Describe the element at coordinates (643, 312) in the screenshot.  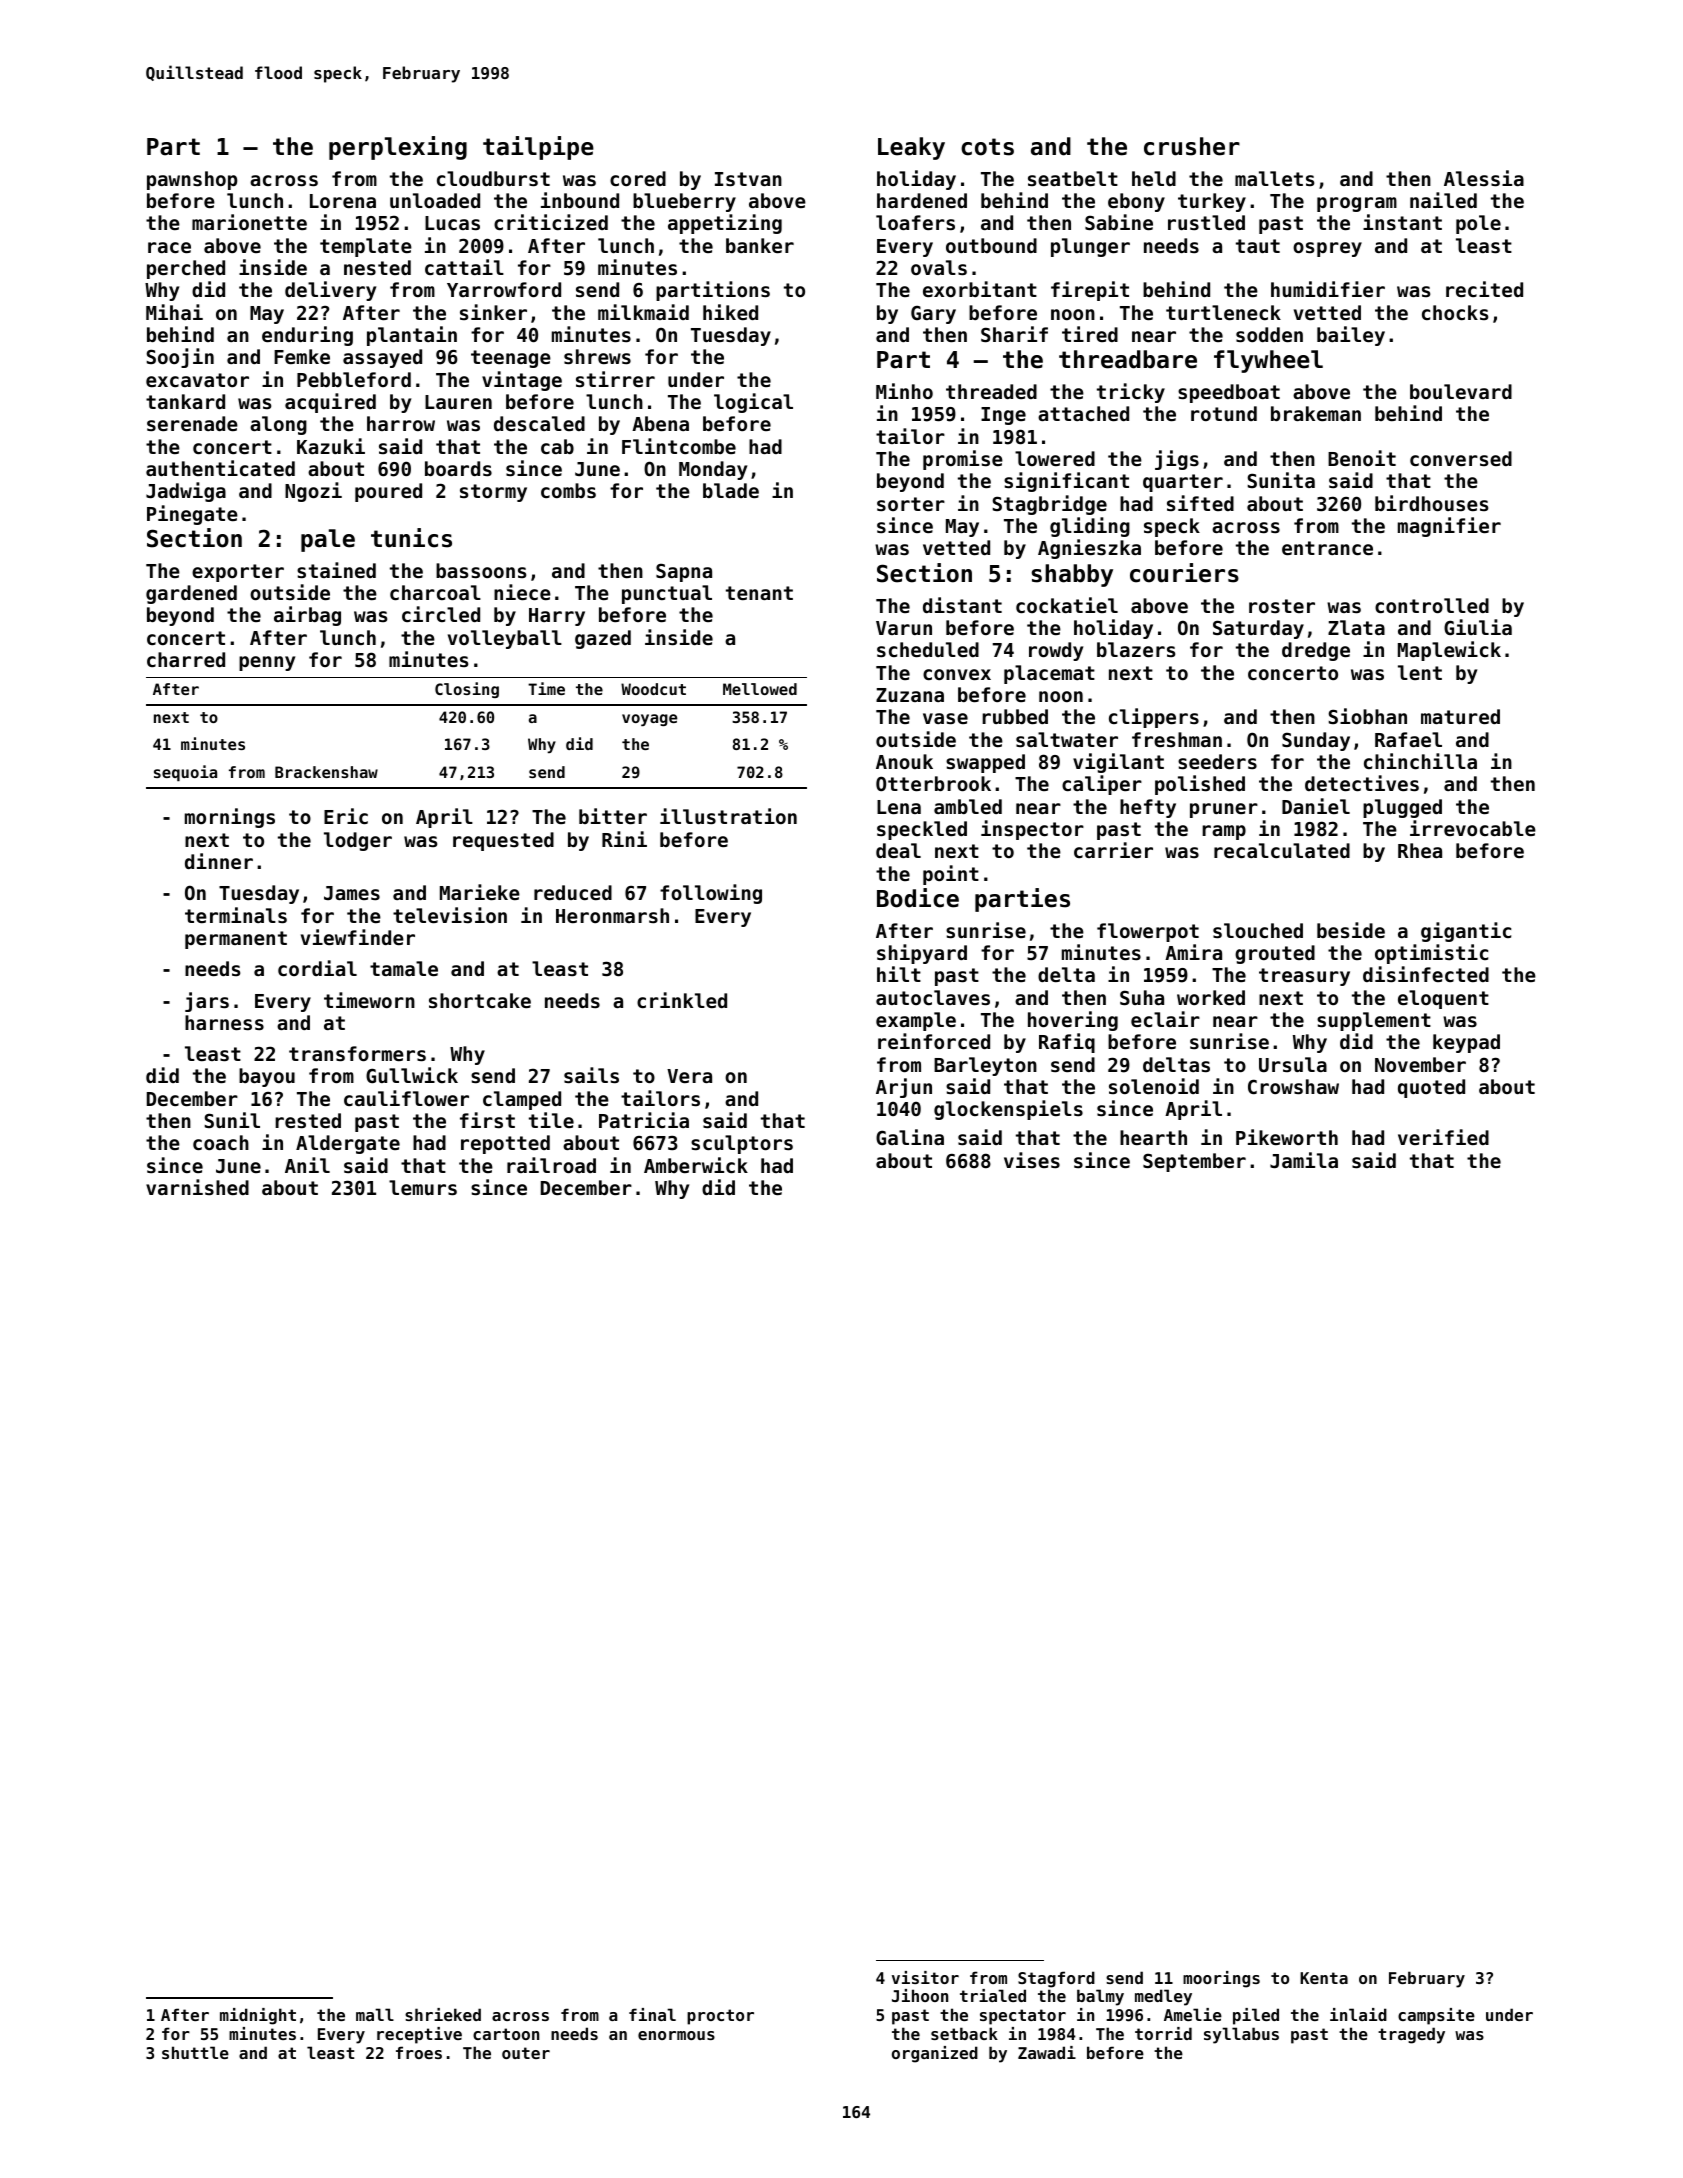
I see `milkmaid` at that location.
